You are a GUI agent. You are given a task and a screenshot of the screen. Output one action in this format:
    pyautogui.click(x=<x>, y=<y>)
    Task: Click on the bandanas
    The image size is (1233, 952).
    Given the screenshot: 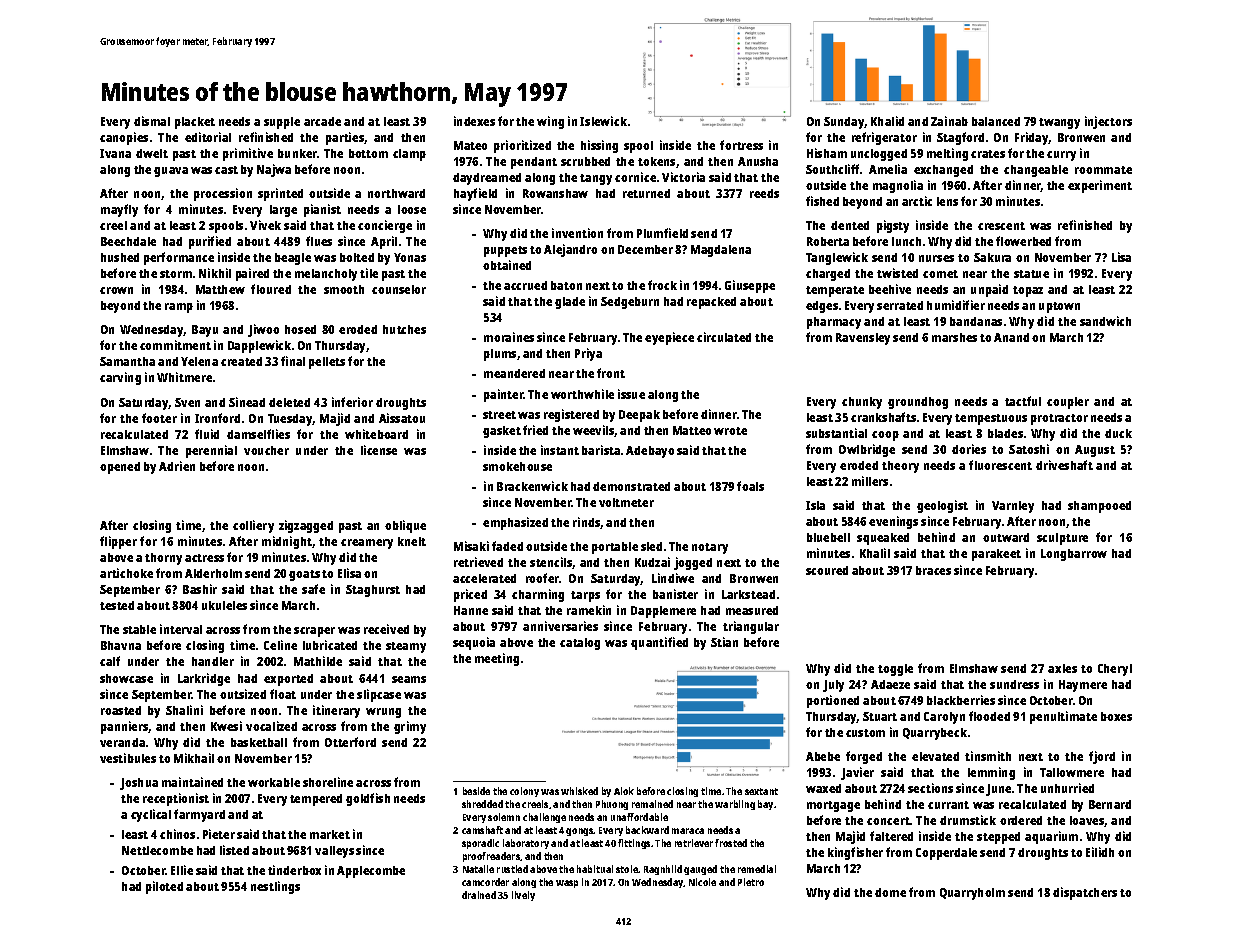 What is the action you would take?
    pyautogui.click(x=976, y=321)
